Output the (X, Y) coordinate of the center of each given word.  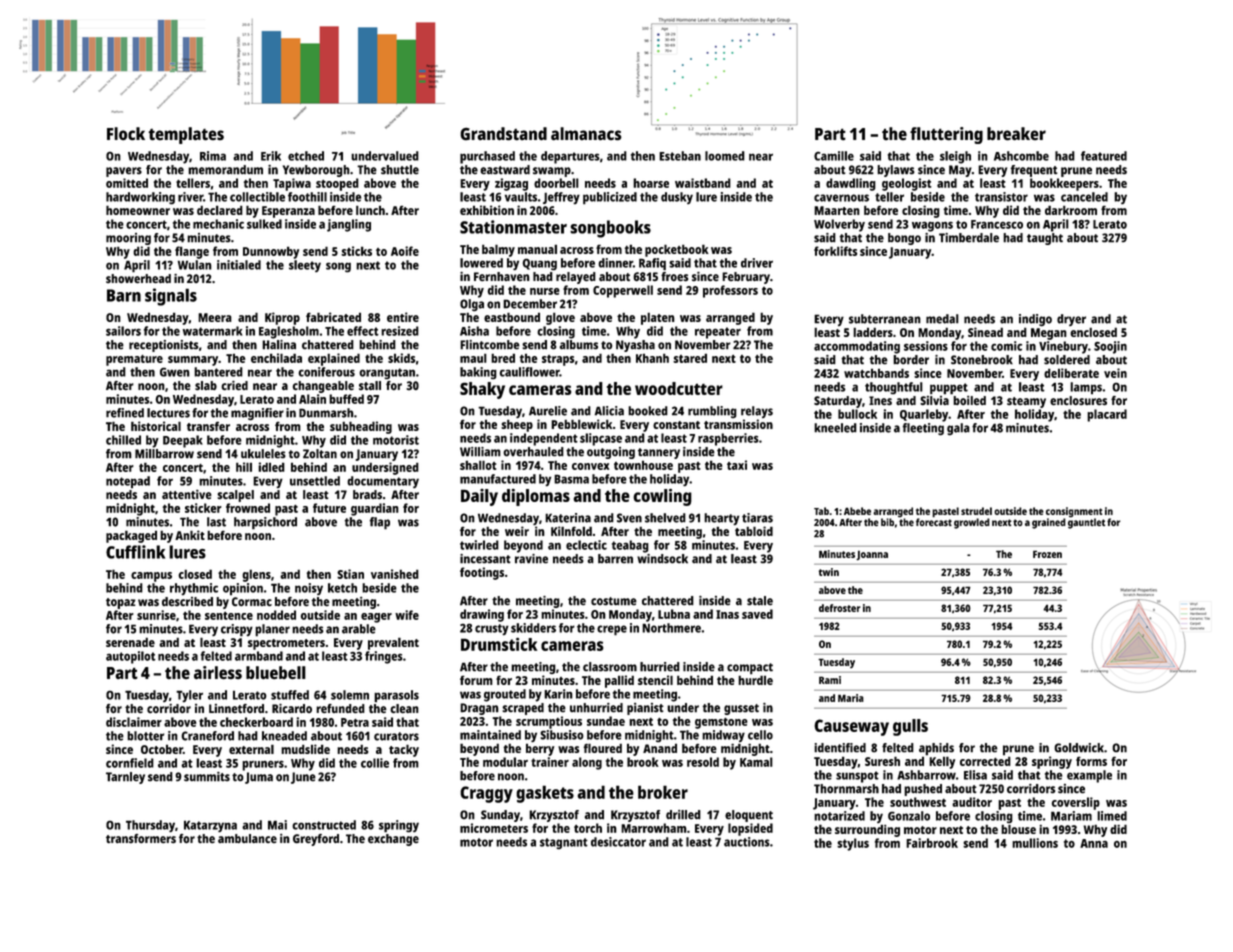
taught (1045, 239)
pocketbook (677, 250)
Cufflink (135, 552)
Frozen (1047, 554)
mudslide (305, 749)
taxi (737, 465)
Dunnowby (271, 252)
